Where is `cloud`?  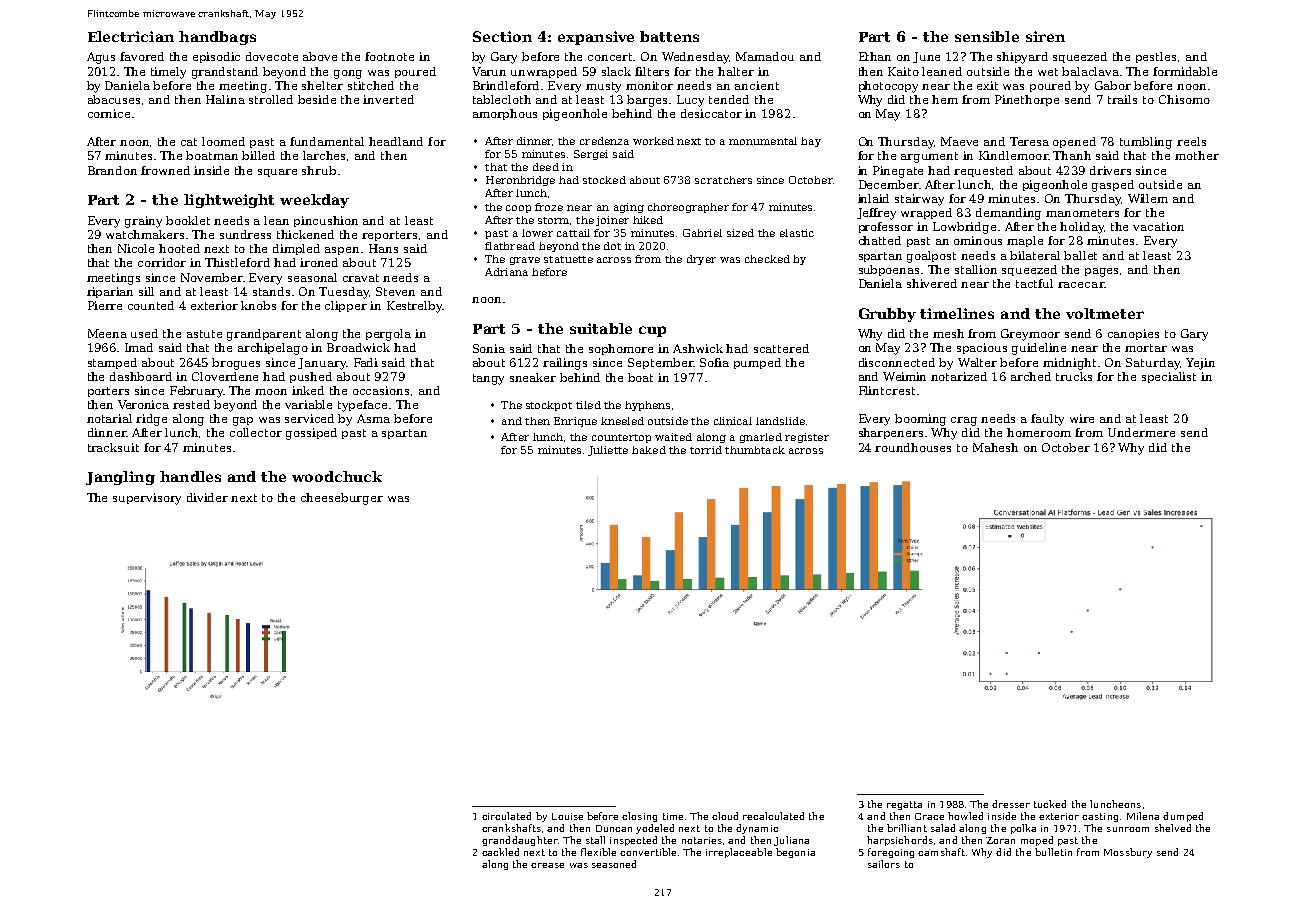 cloud is located at coordinates (725, 816).
